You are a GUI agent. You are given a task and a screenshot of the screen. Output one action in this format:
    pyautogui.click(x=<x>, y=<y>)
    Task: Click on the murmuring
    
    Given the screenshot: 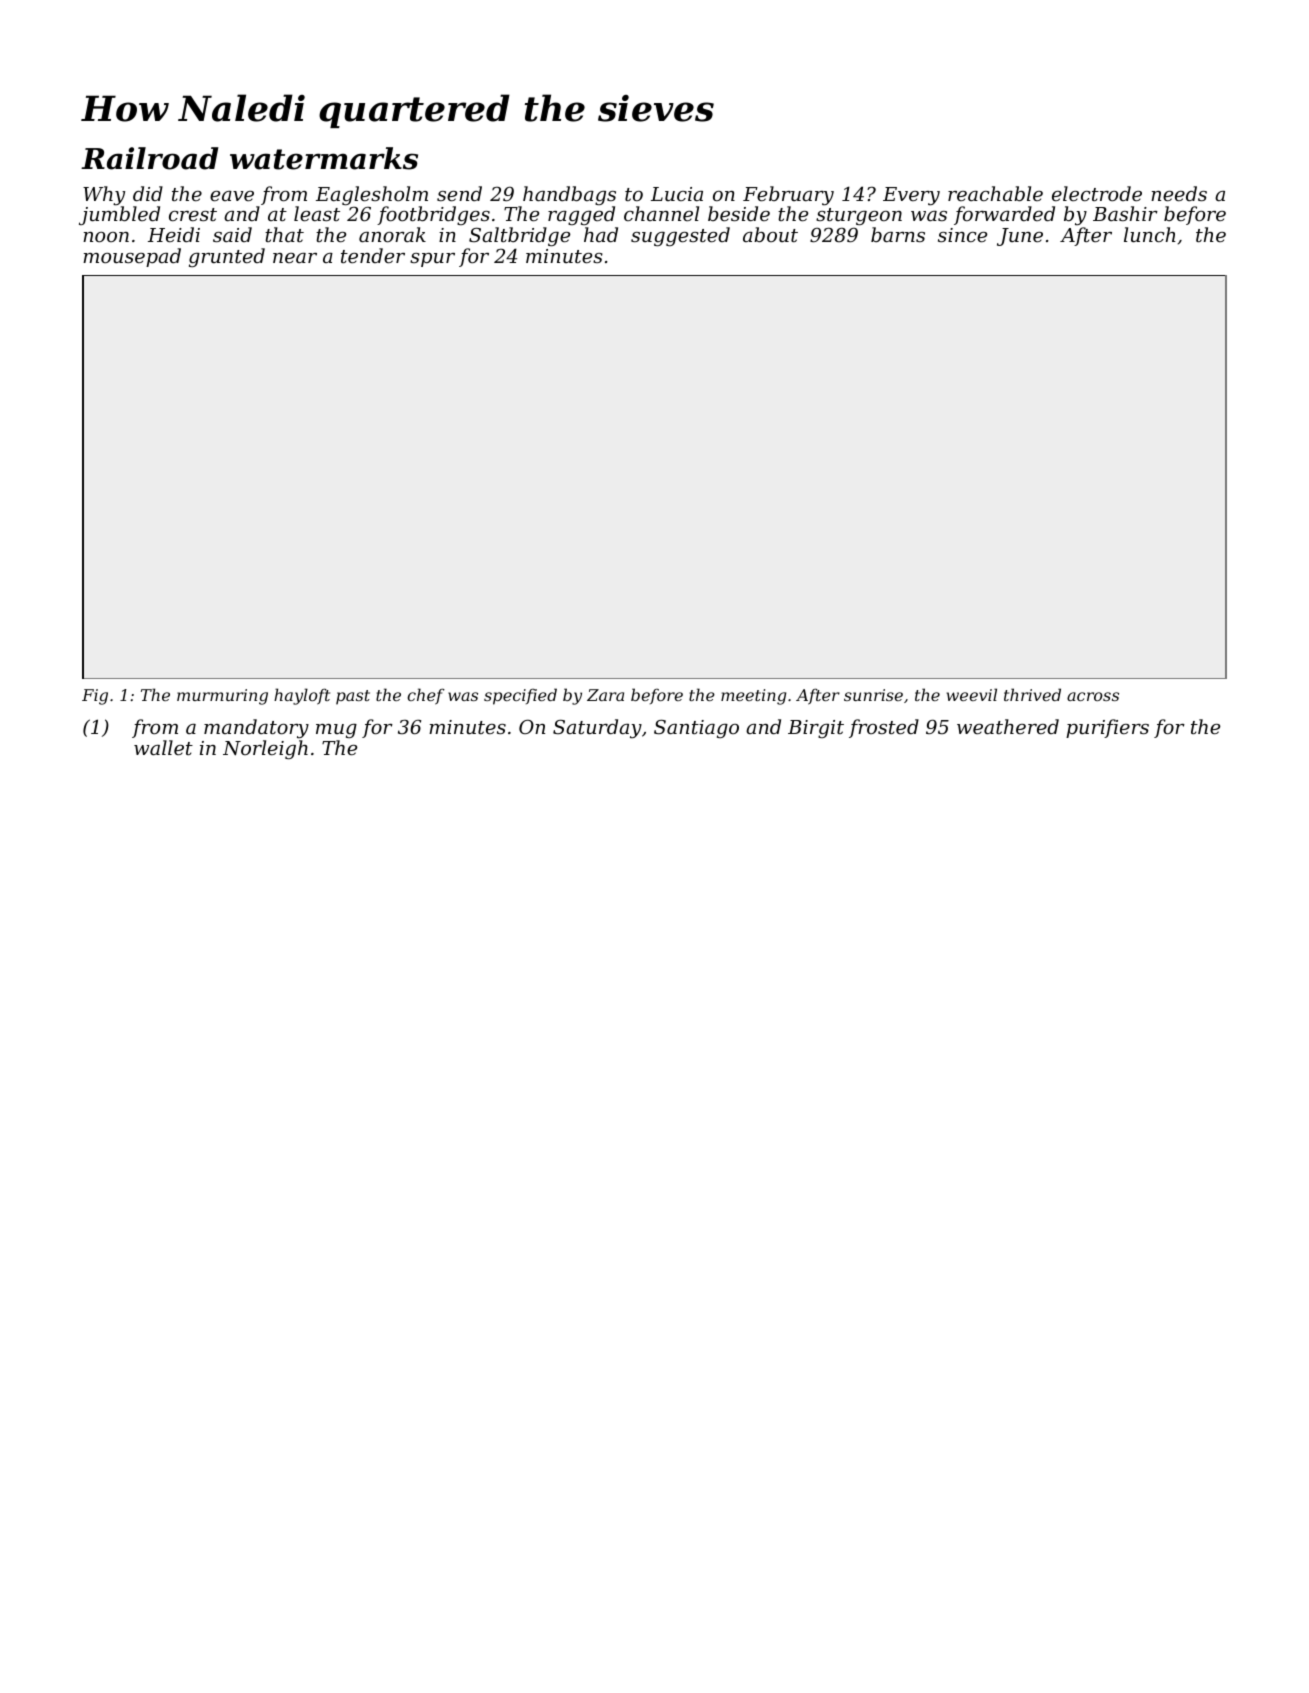 What is the action you would take?
    pyautogui.click(x=222, y=697)
